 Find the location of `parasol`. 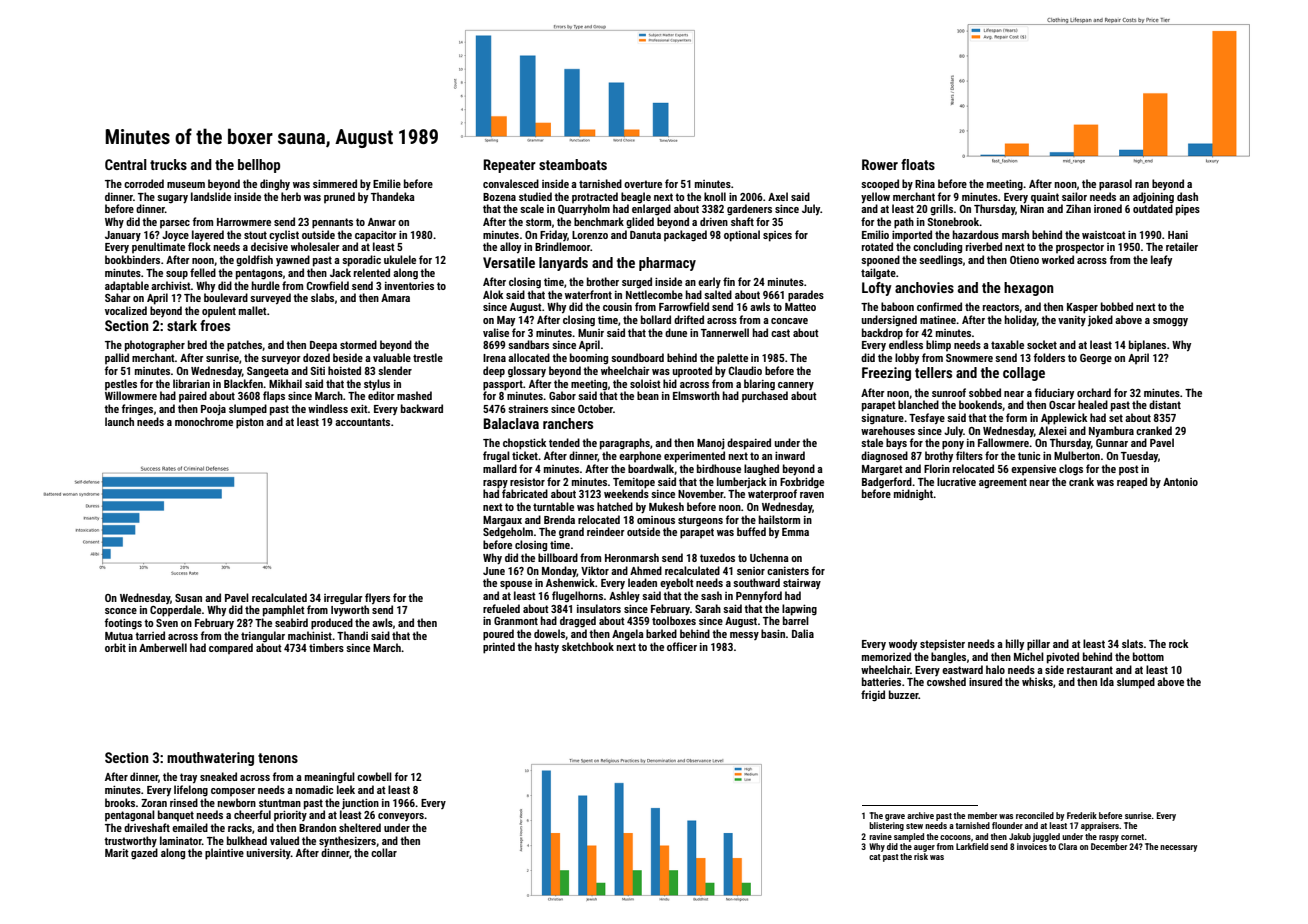

parasol is located at coordinates (1115, 185).
